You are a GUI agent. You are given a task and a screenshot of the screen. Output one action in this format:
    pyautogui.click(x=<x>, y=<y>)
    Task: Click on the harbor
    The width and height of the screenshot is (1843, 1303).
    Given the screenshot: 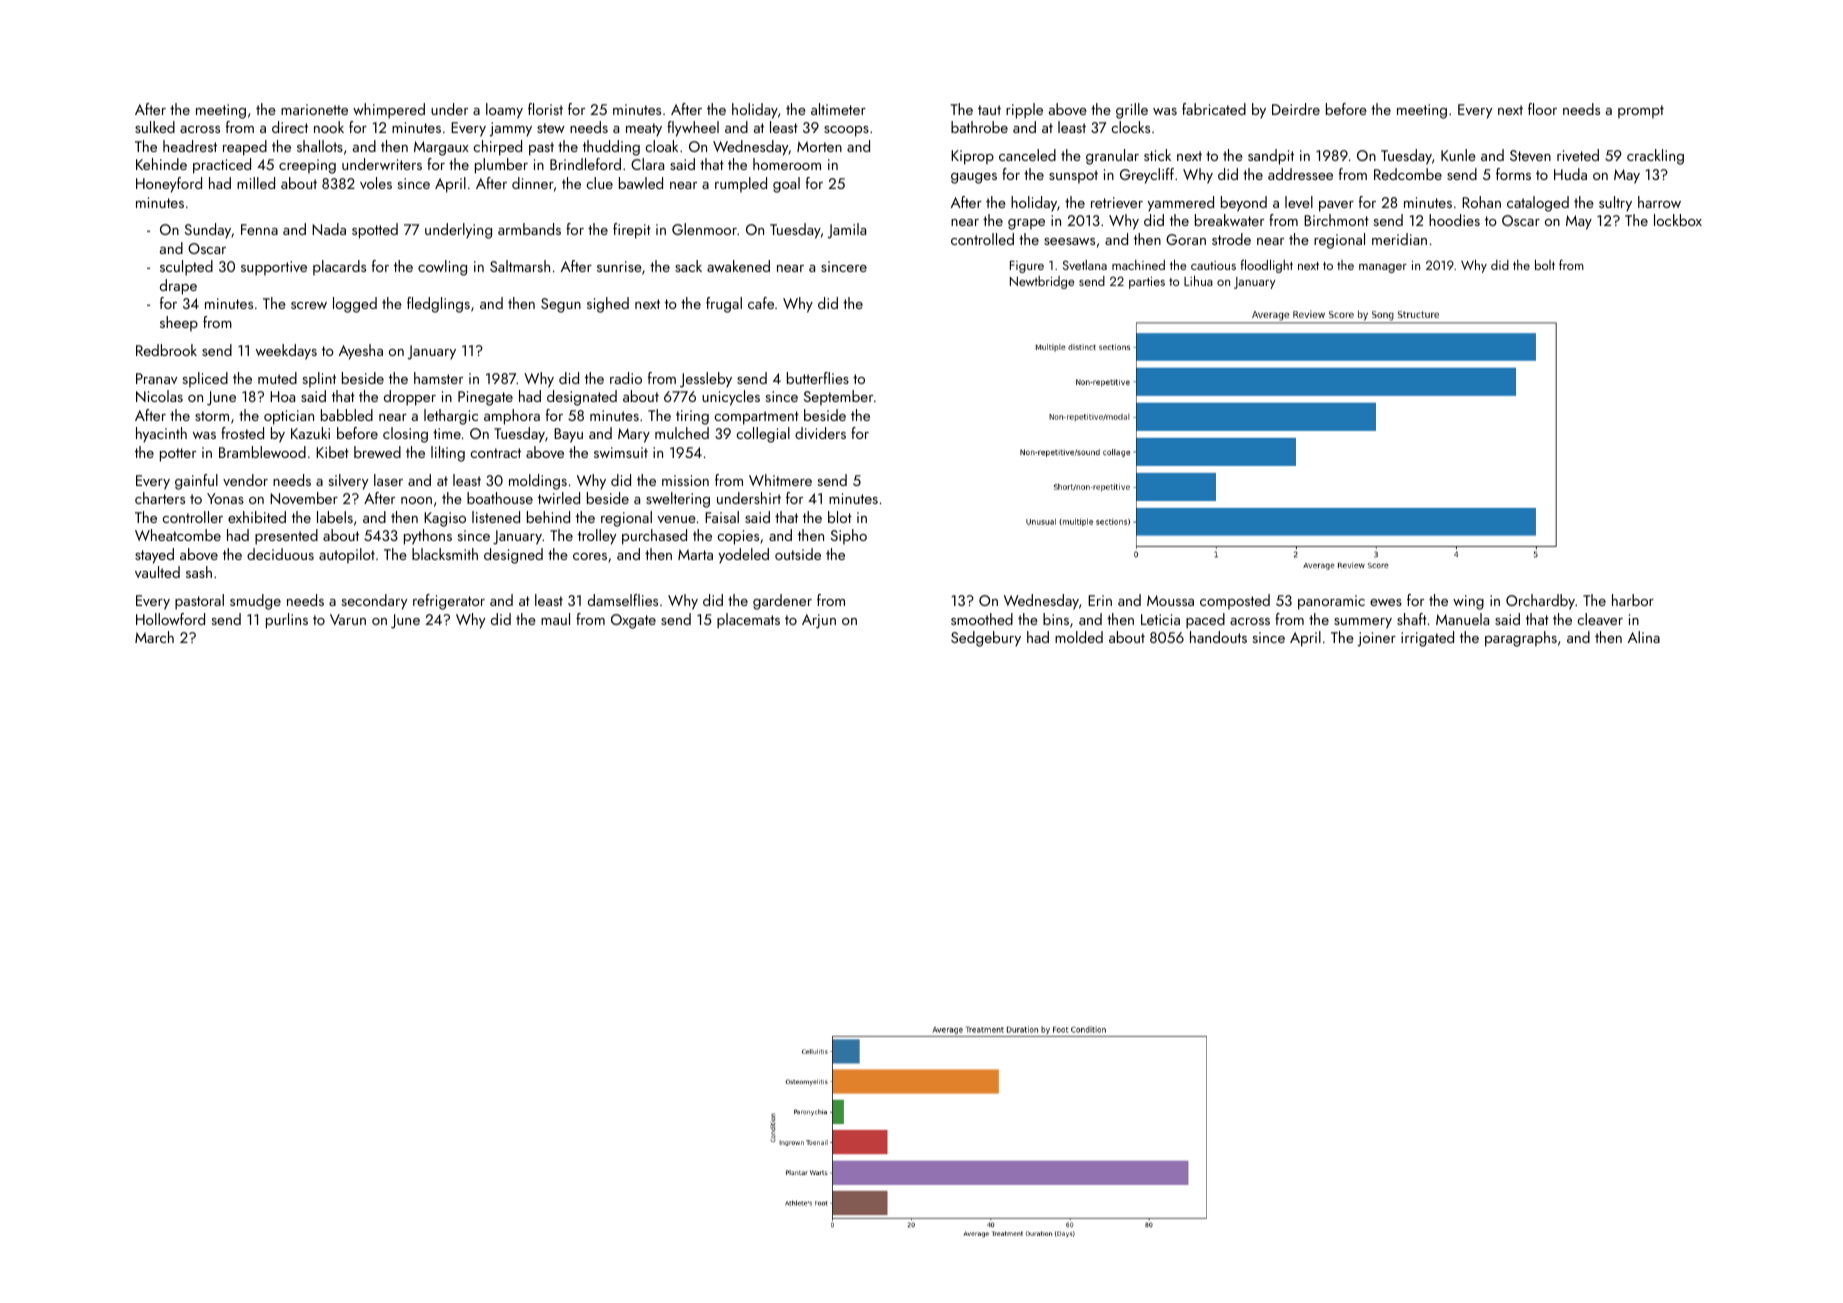 What is the action you would take?
    pyautogui.click(x=1633, y=600)
